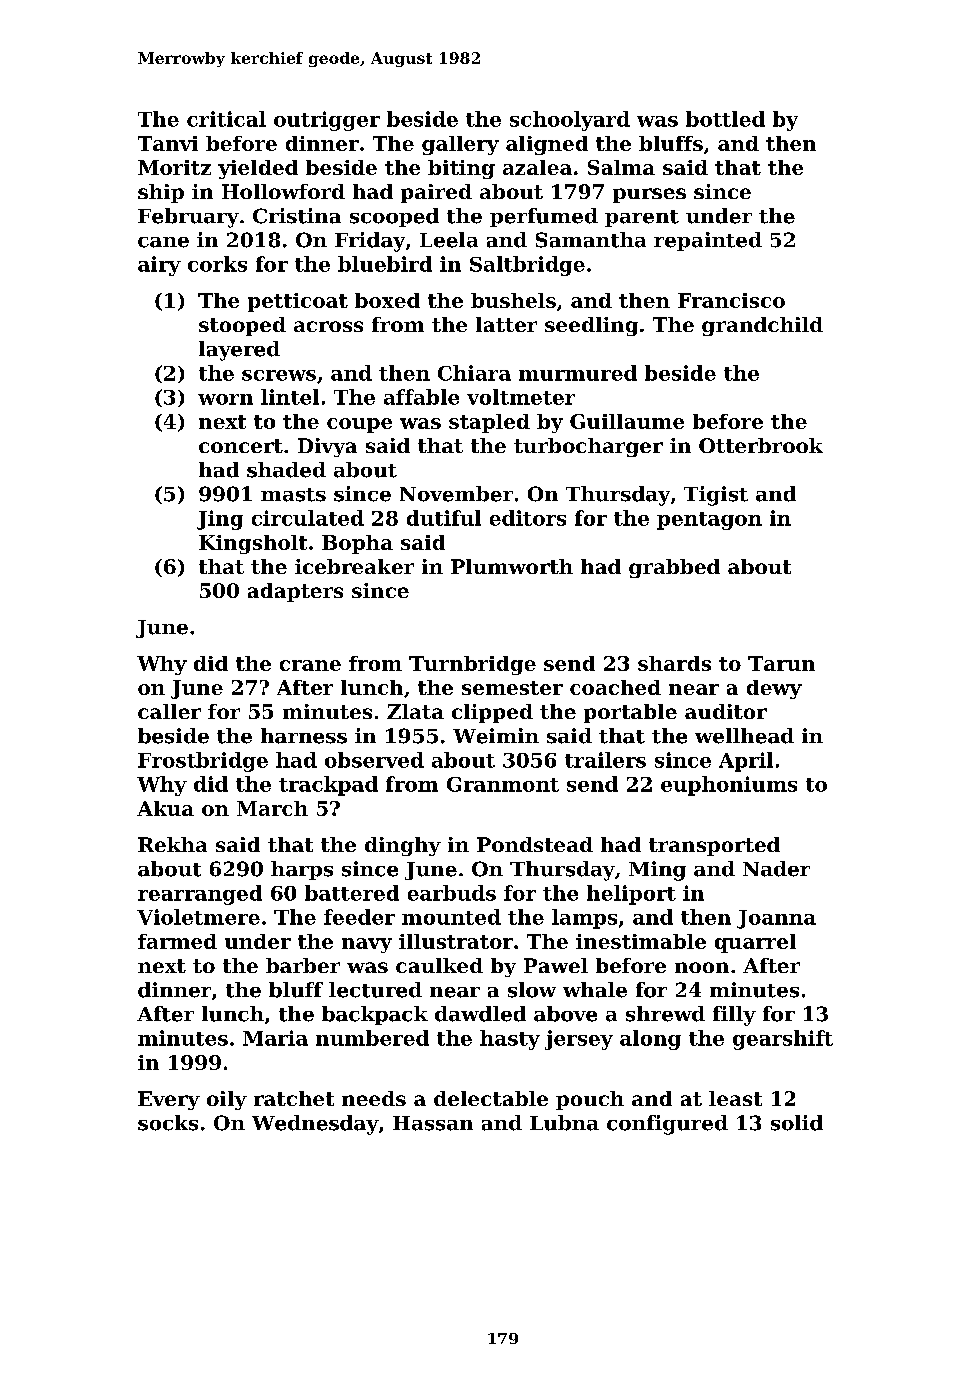 Image resolution: width=973 pixels, height=1382 pixels. I want to click on Every, so click(169, 1100).
